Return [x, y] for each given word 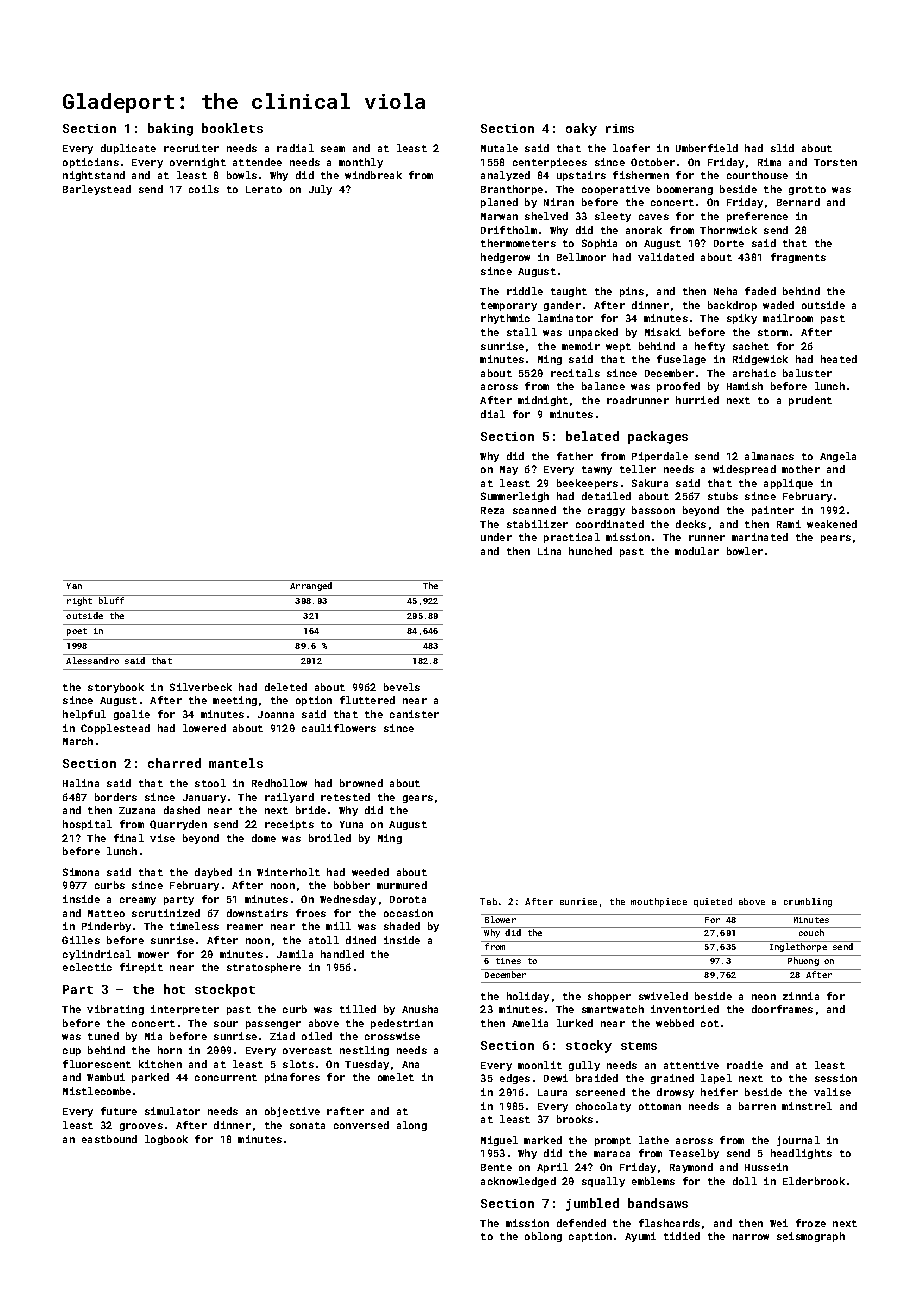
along [412, 1126]
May [509, 470]
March [78, 741]
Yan [74, 586]
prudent [810, 401]
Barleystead [97, 190]
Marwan [499, 216]
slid [782, 148]
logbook [166, 1140]
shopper [609, 997]
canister [414, 714]
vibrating [115, 1010]
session [836, 1078]
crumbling [808, 902]
